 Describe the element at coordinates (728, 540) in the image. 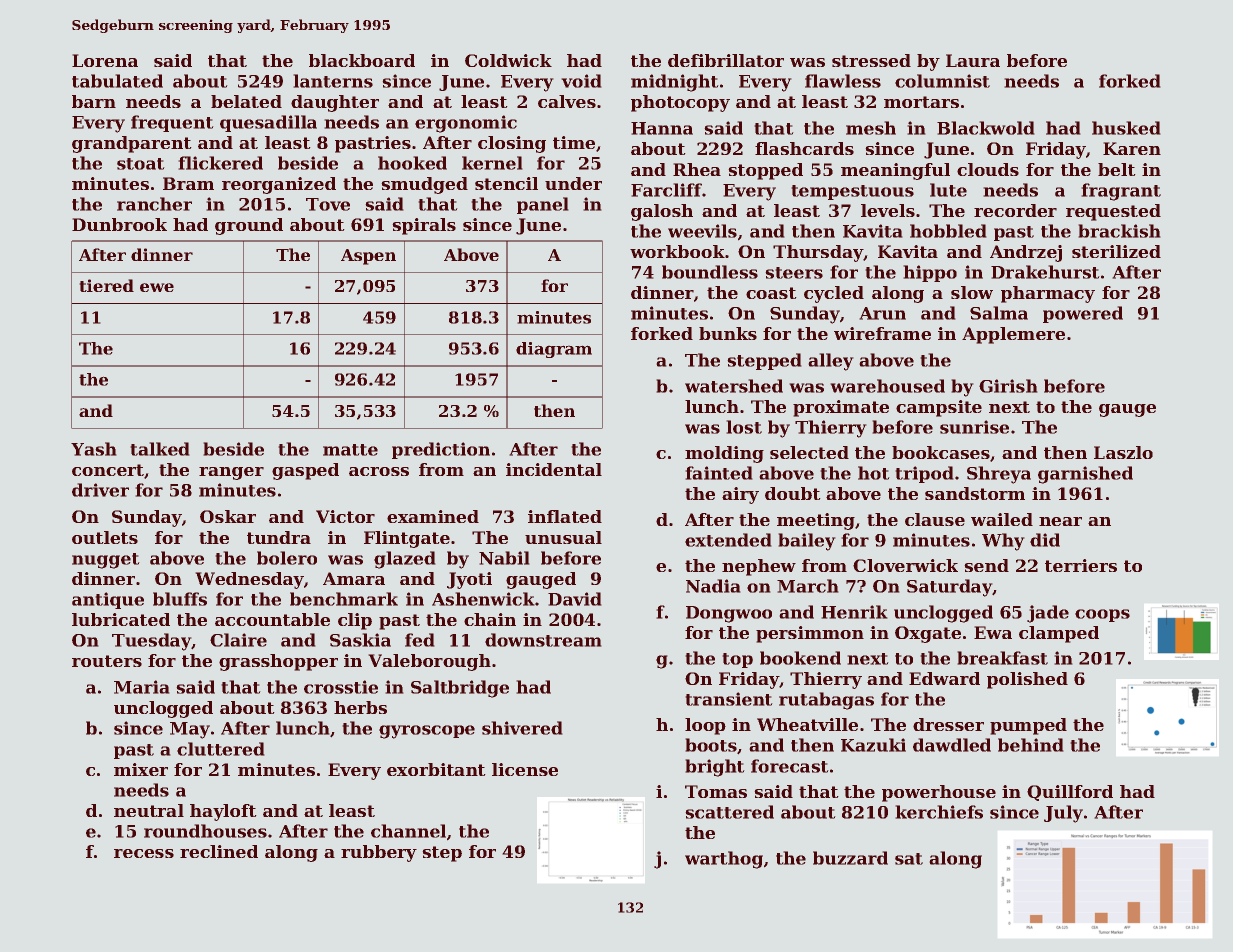

I see `extended` at that location.
